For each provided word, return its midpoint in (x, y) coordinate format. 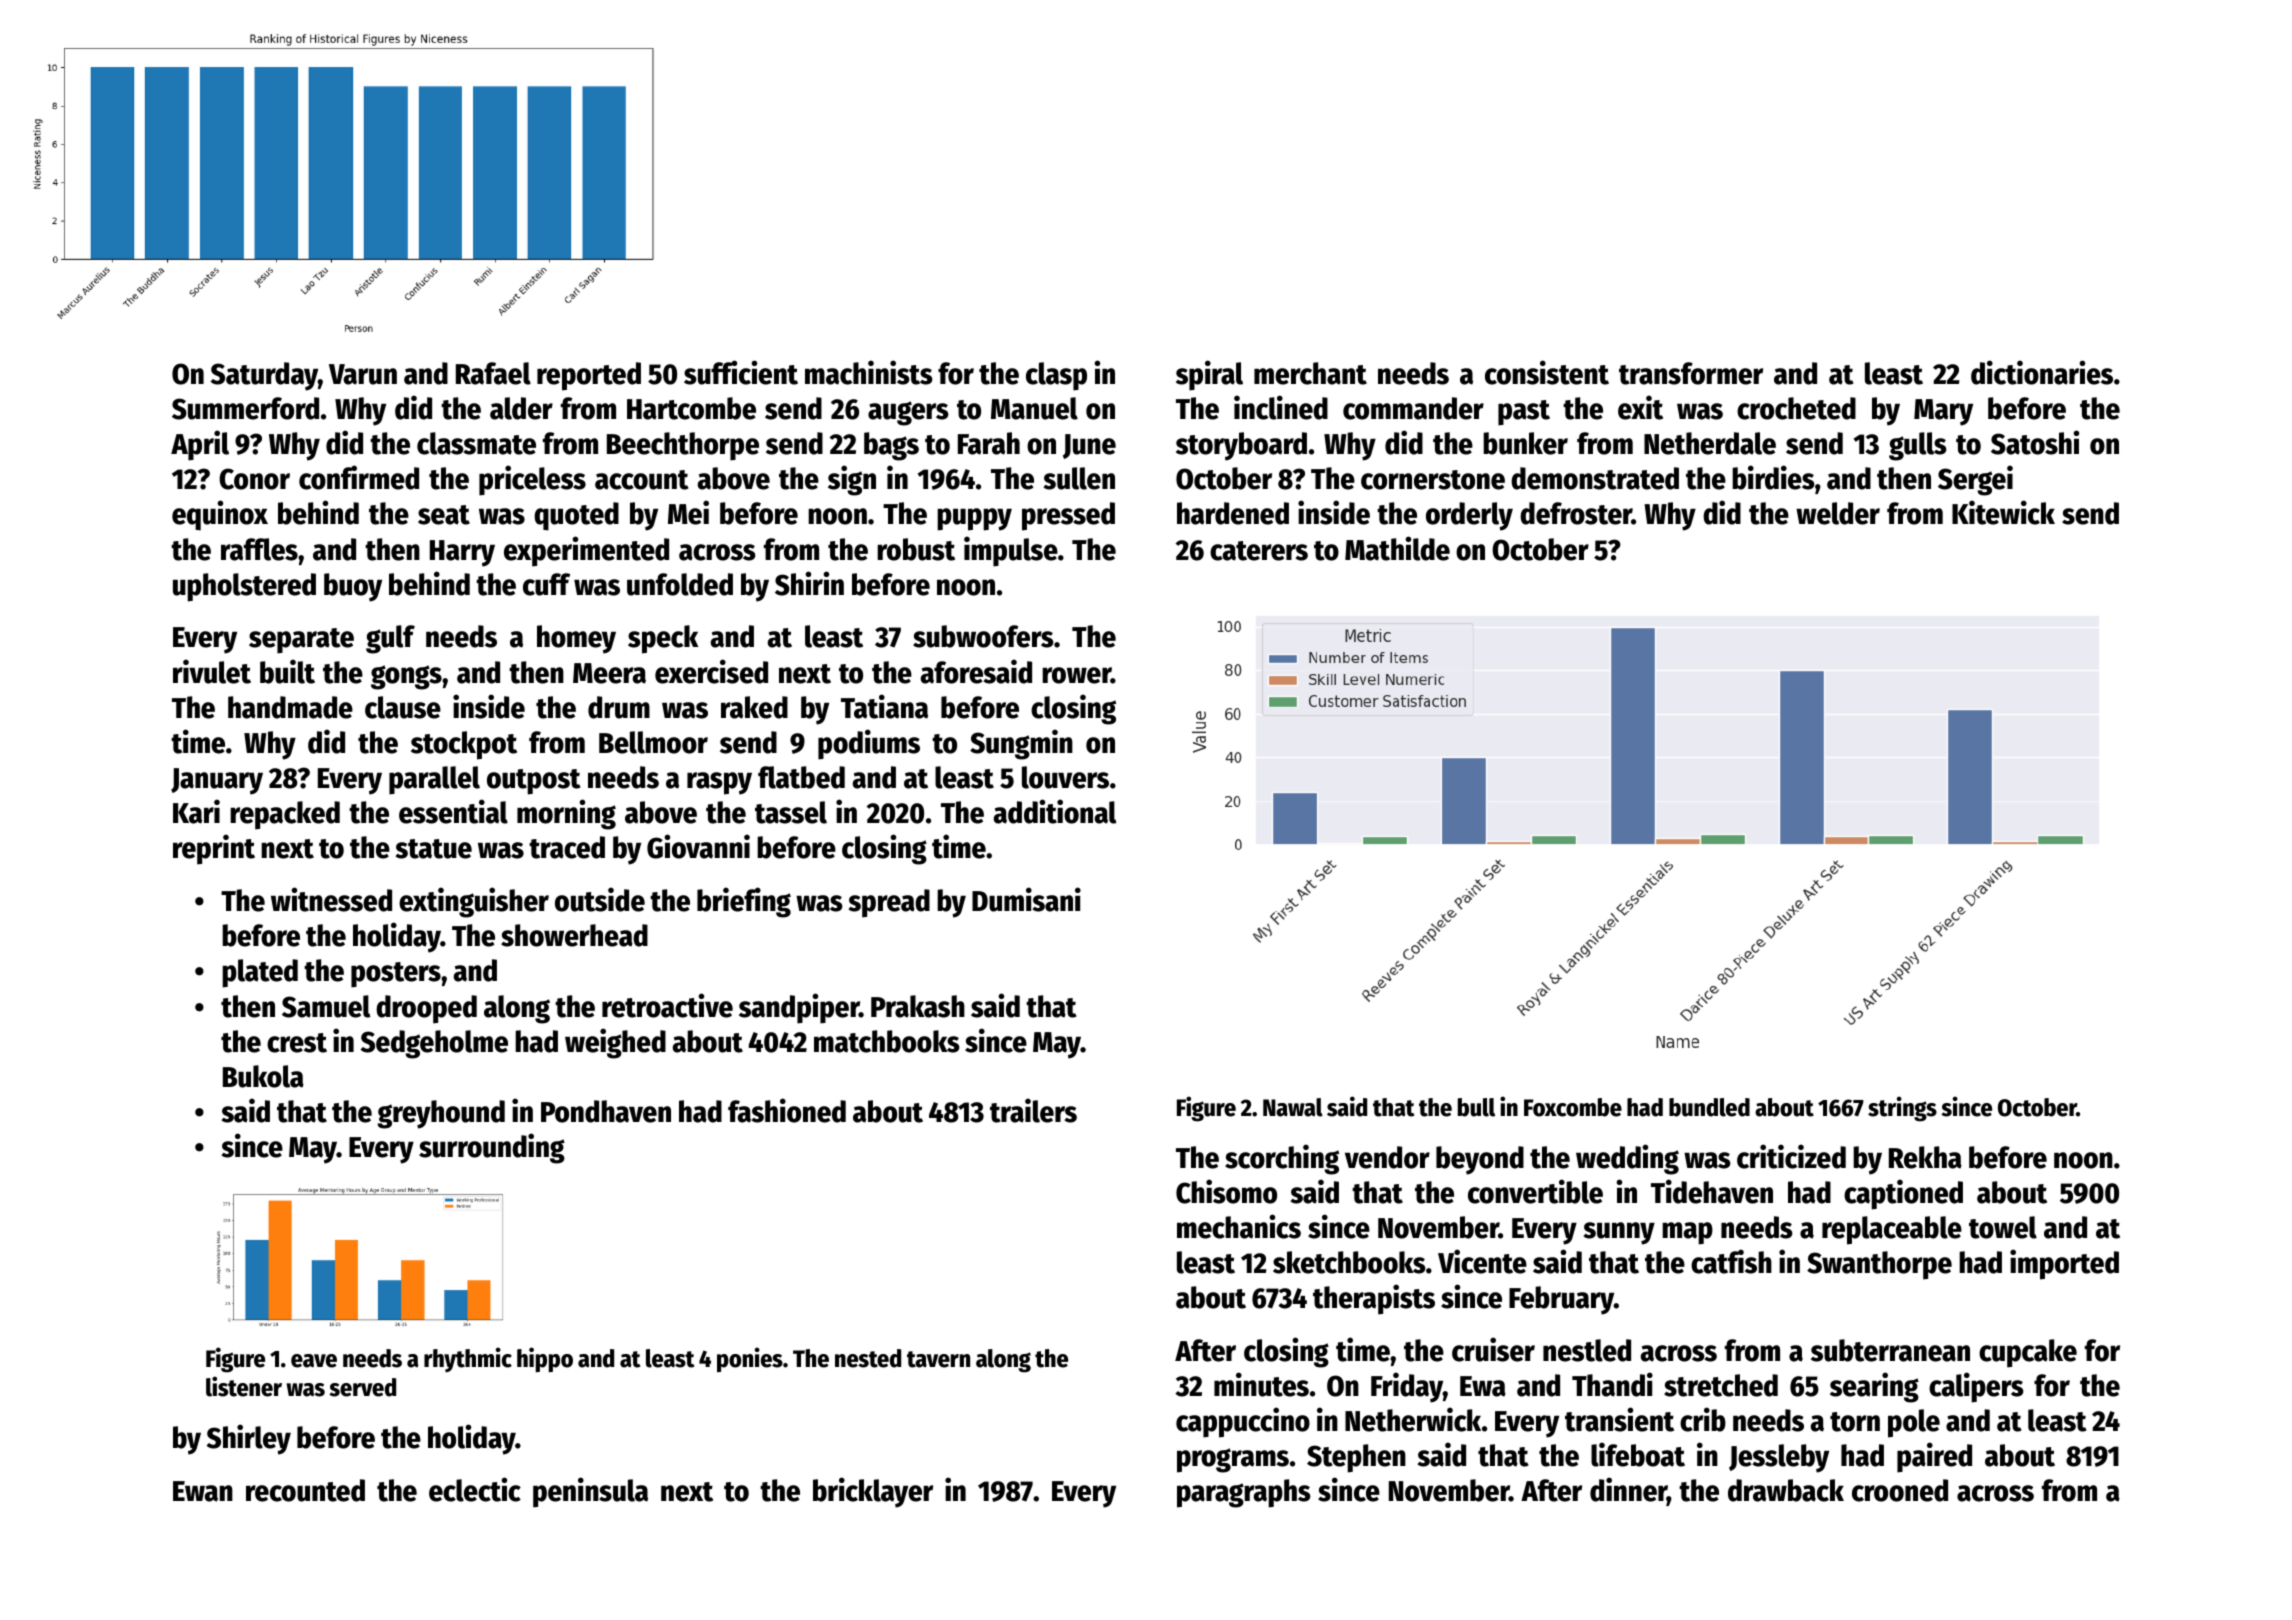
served (362, 1387)
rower (1076, 675)
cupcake (2028, 1353)
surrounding (492, 1148)
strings (1902, 1109)
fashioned (787, 1110)
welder (1838, 513)
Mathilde (1397, 548)
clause (403, 707)
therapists (1374, 1299)
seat (444, 515)
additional (1054, 811)
